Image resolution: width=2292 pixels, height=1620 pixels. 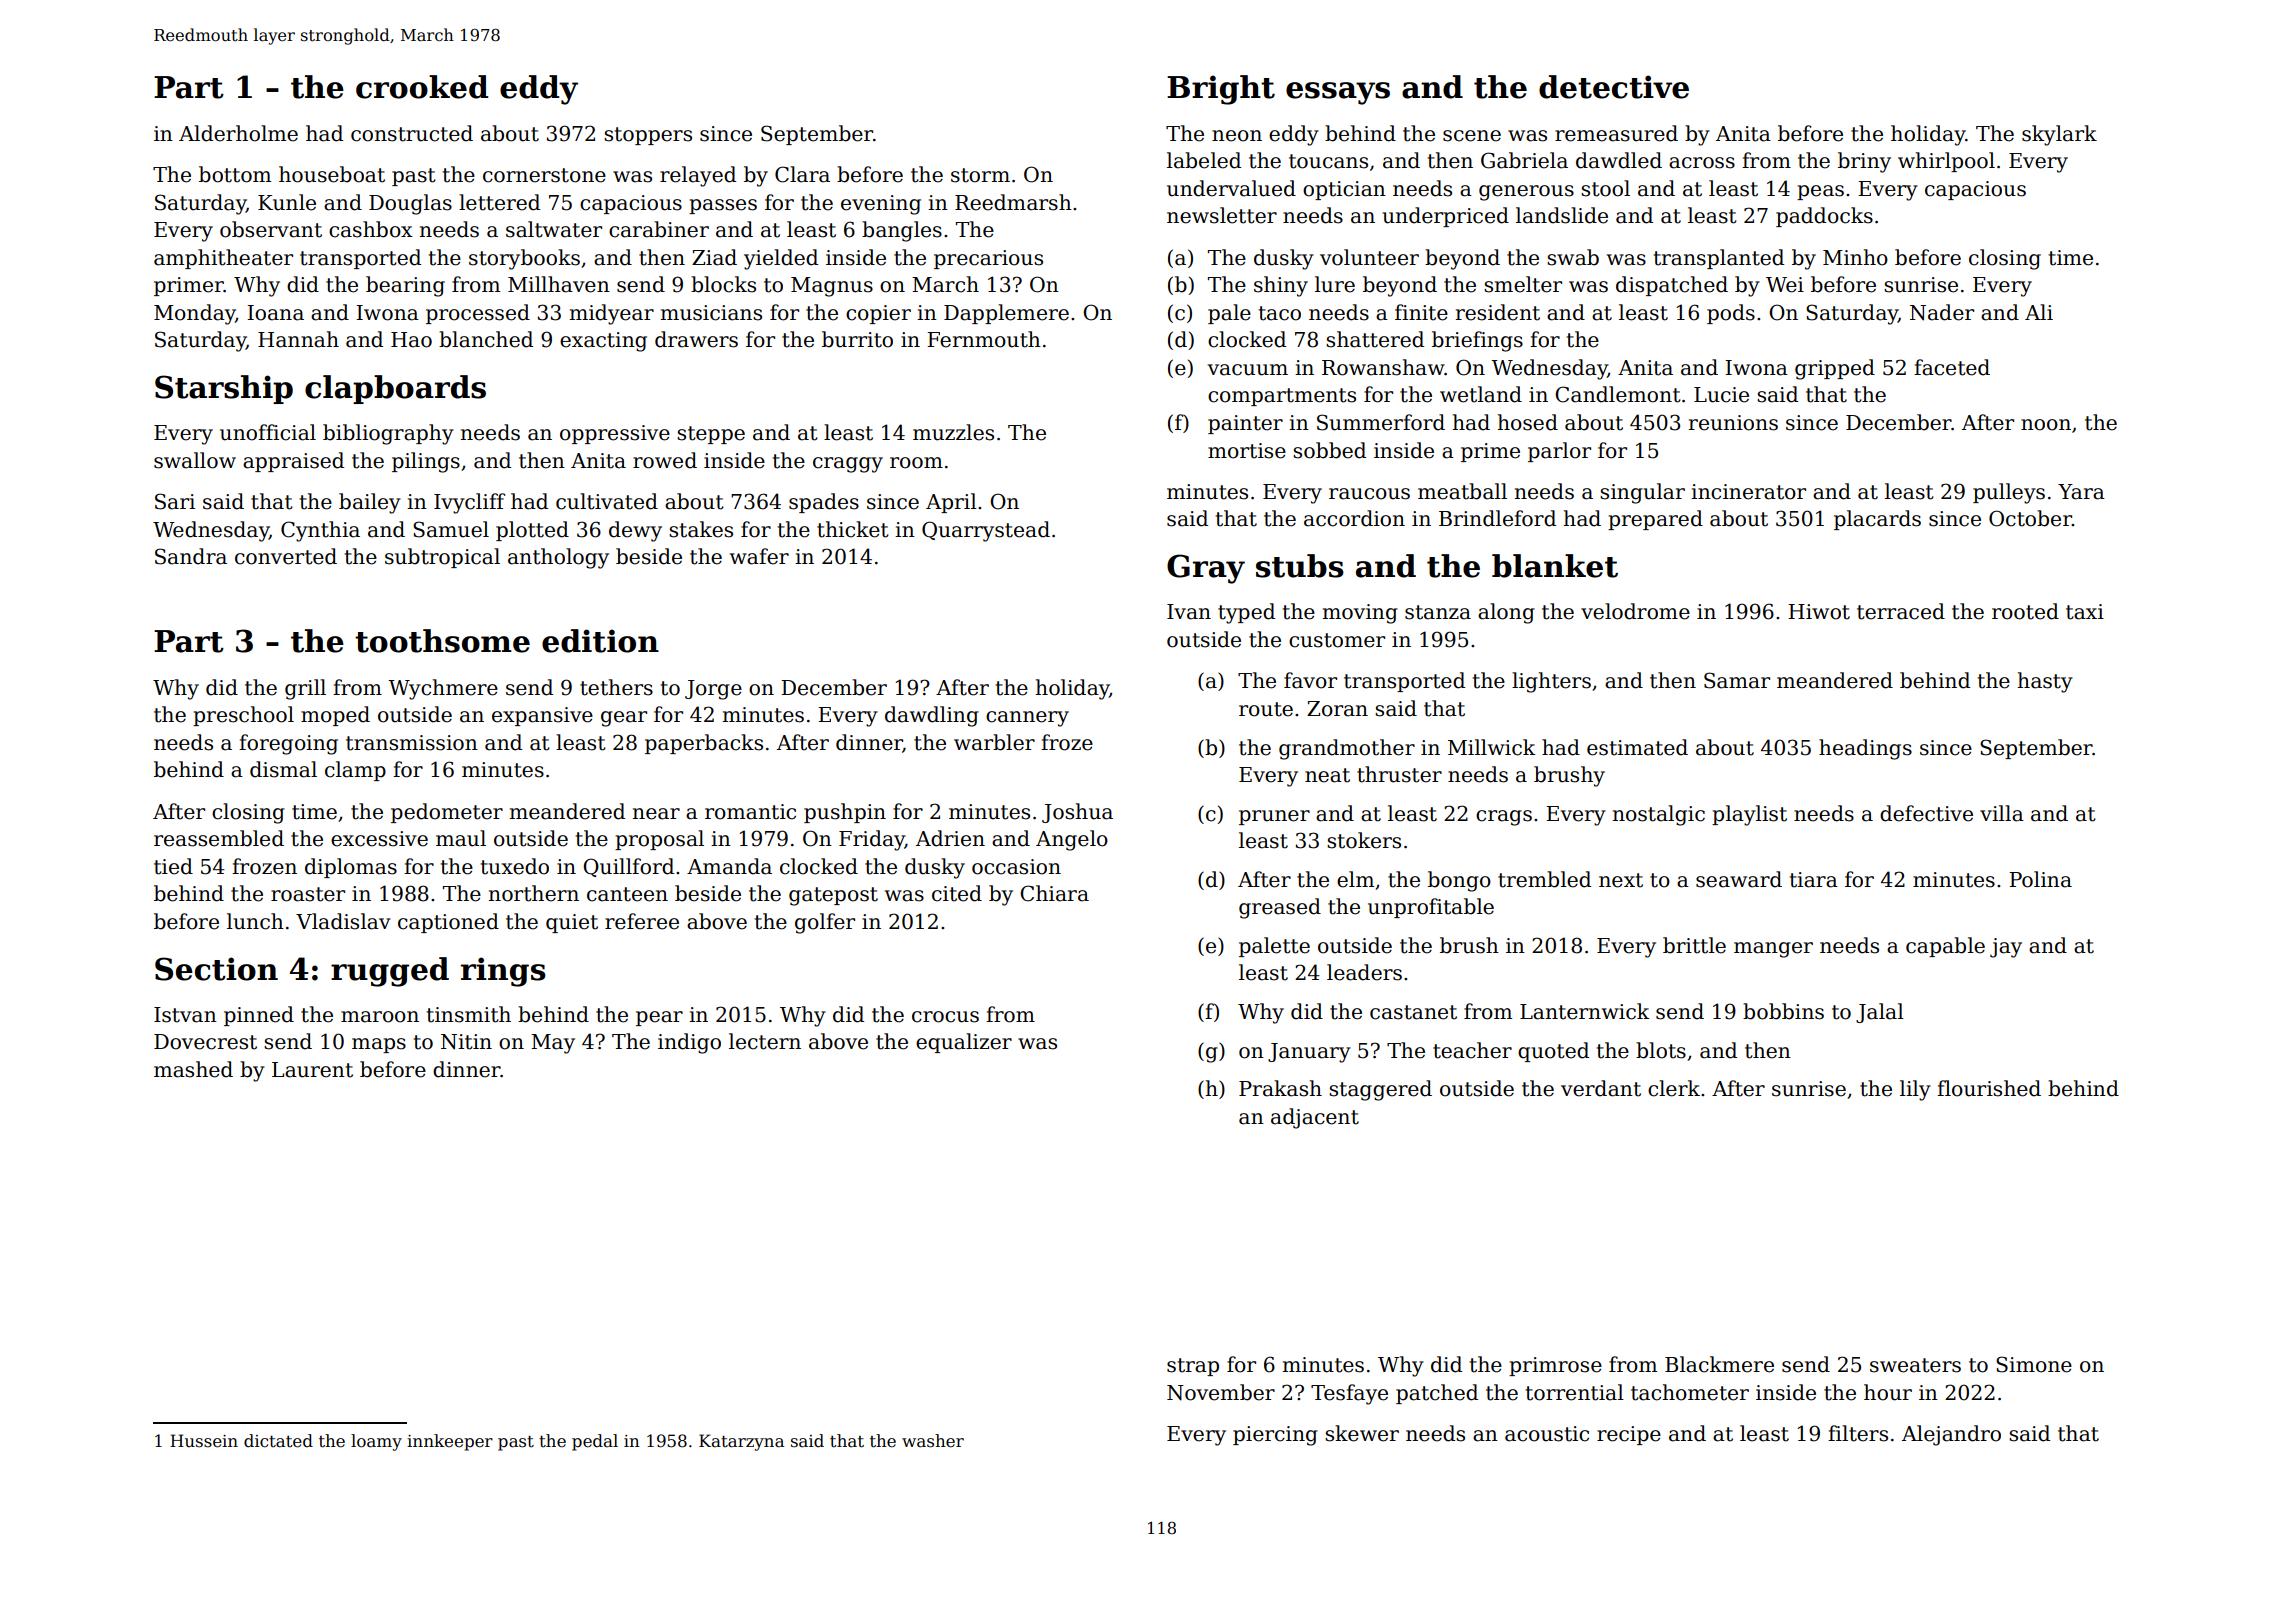 I want to click on Wychmere, so click(x=443, y=689).
